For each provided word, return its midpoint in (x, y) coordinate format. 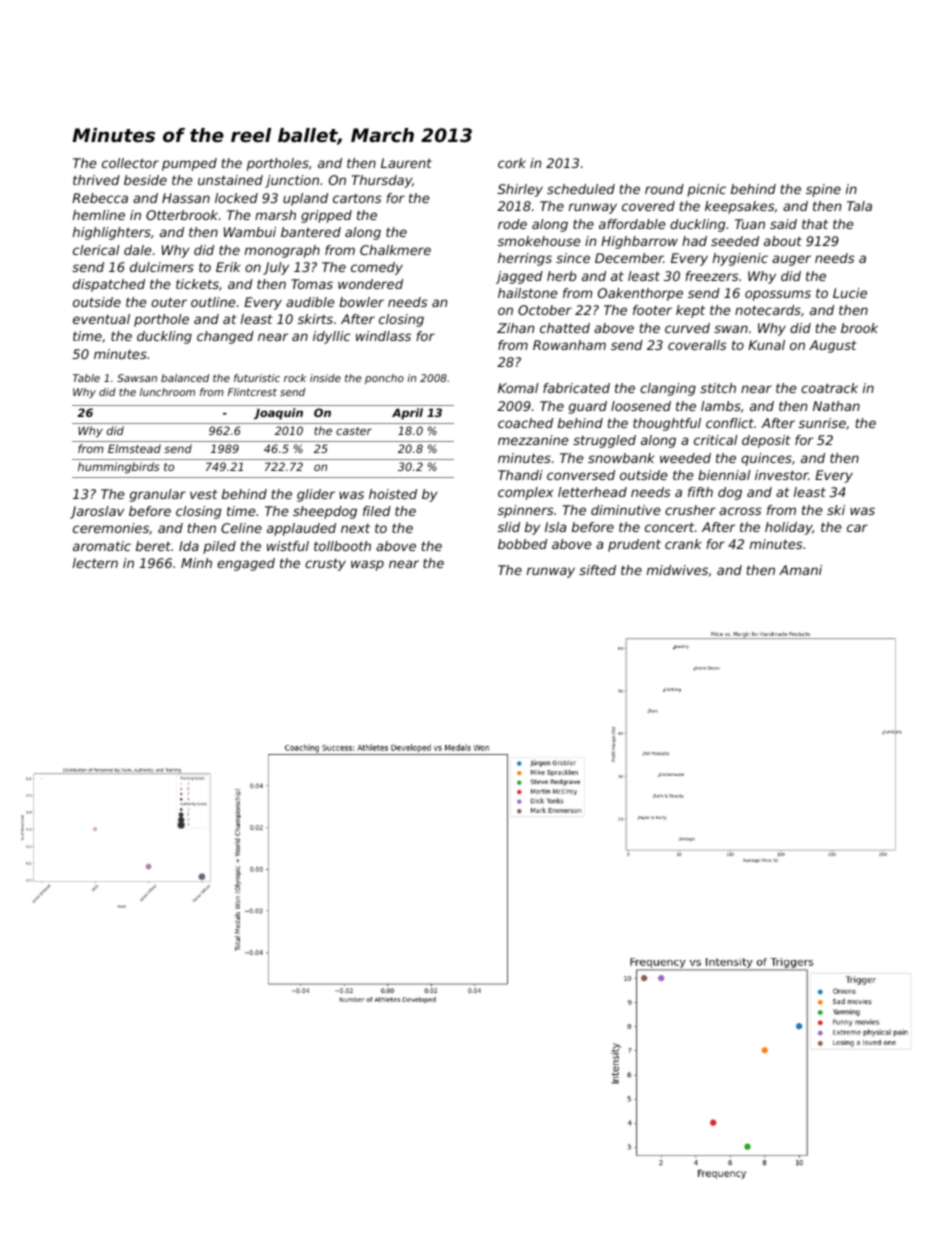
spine (823, 190)
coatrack (829, 388)
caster (354, 431)
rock (295, 378)
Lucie (850, 293)
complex (525, 493)
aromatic (102, 546)
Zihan (515, 328)
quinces (766, 459)
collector (130, 163)
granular (158, 495)
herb (561, 276)
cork (512, 163)
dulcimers (162, 267)
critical (716, 440)
